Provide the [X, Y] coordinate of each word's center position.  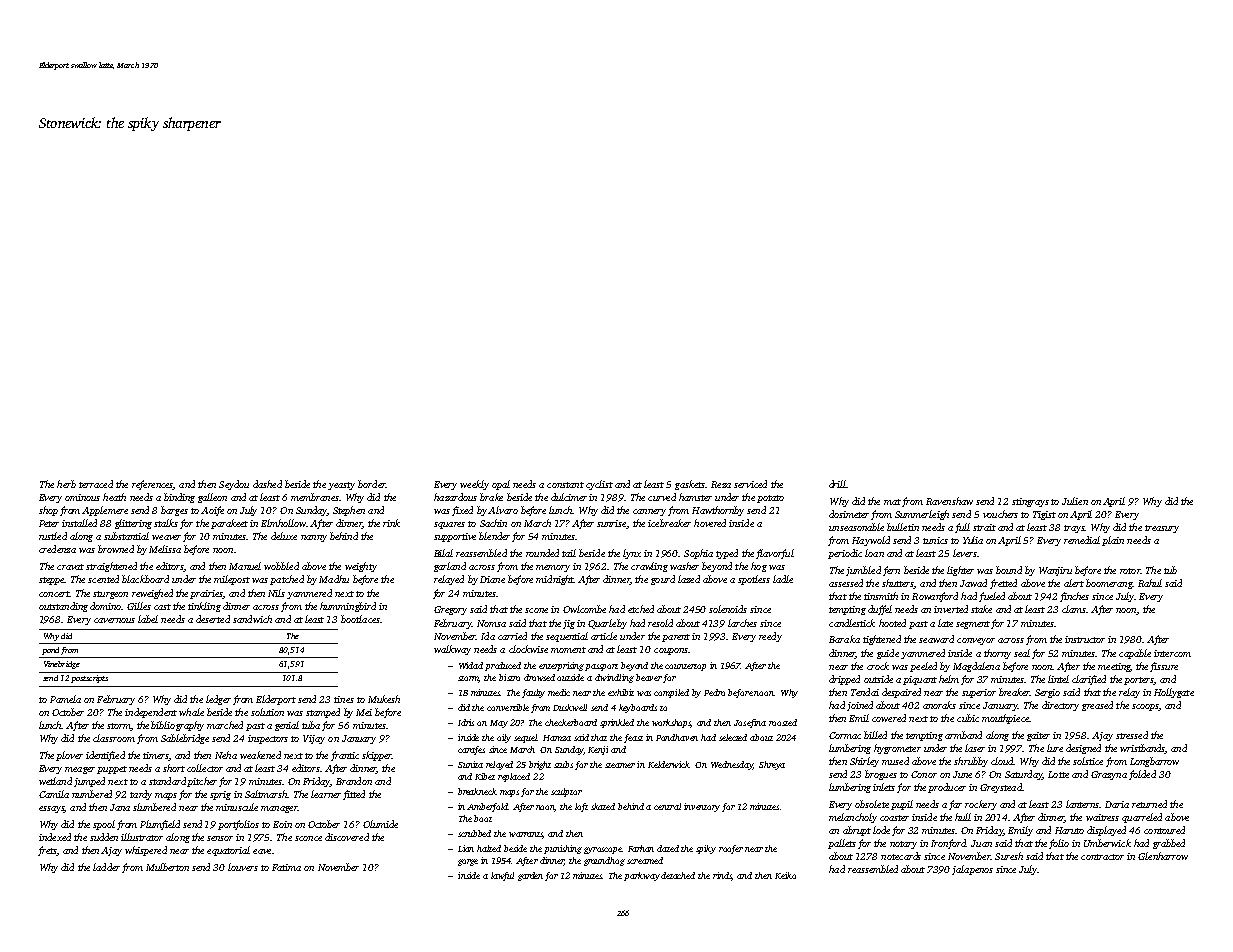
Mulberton [167, 867]
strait [984, 527]
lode [881, 830]
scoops [1145, 707]
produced [503, 666]
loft [581, 807]
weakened [260, 755]
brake [491, 497]
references [152, 485]
